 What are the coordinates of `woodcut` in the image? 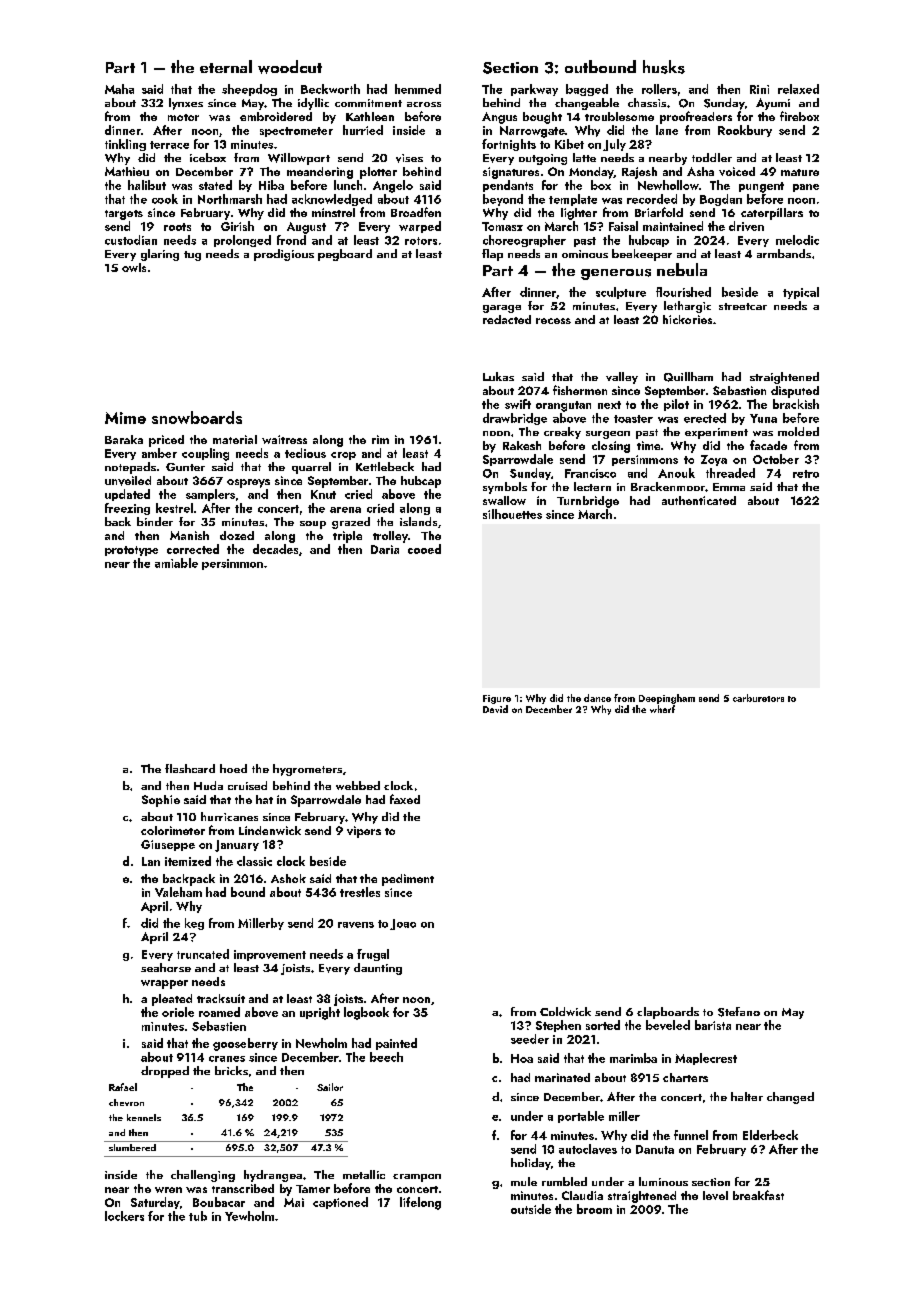 It's located at (290, 67).
